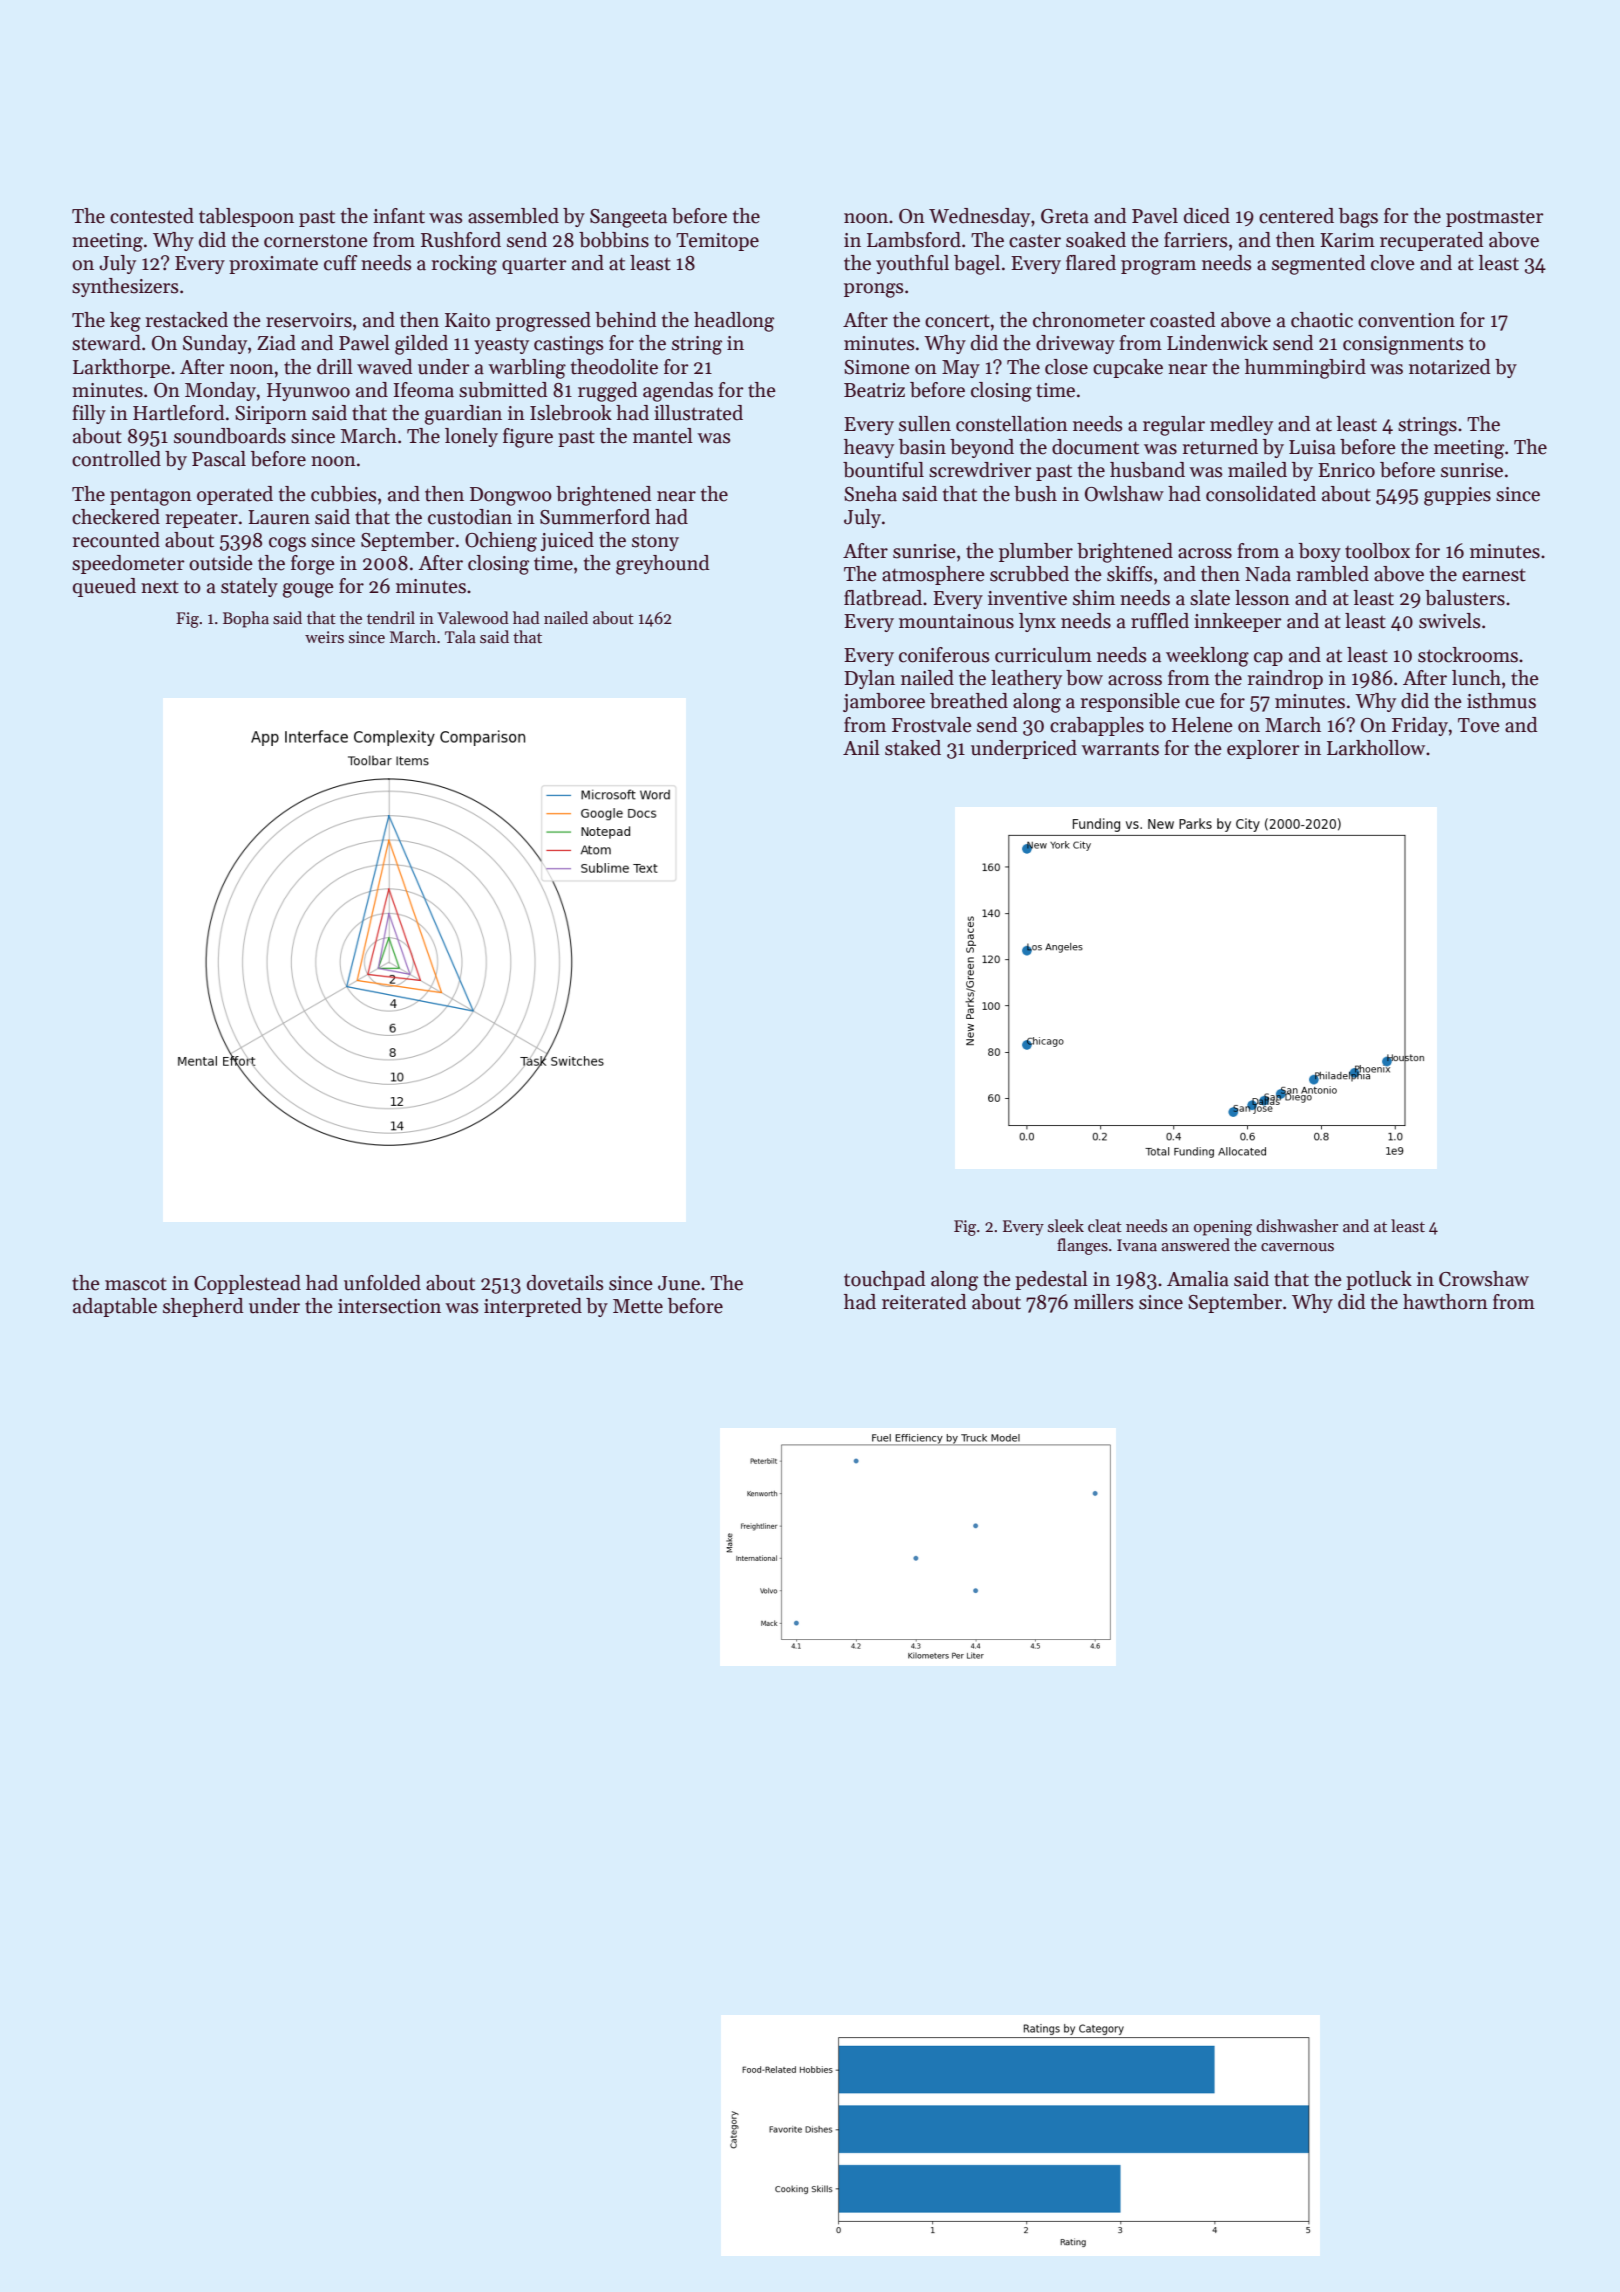 The height and width of the page is (2292, 1620). I want to click on Larkhollow, so click(1376, 748).
